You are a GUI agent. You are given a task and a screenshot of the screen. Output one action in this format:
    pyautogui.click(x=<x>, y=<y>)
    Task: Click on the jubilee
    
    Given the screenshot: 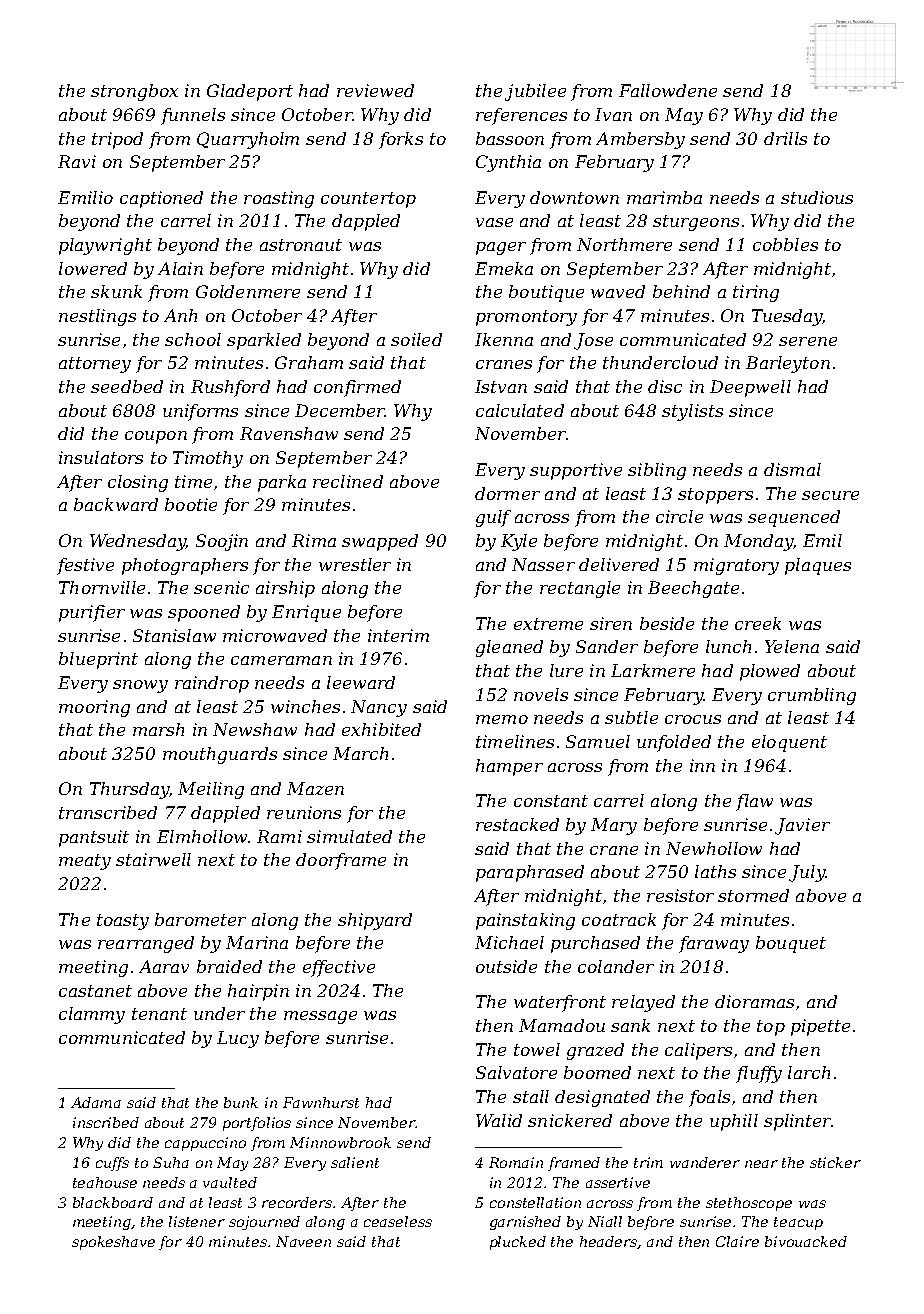 What is the action you would take?
    pyautogui.click(x=535, y=92)
